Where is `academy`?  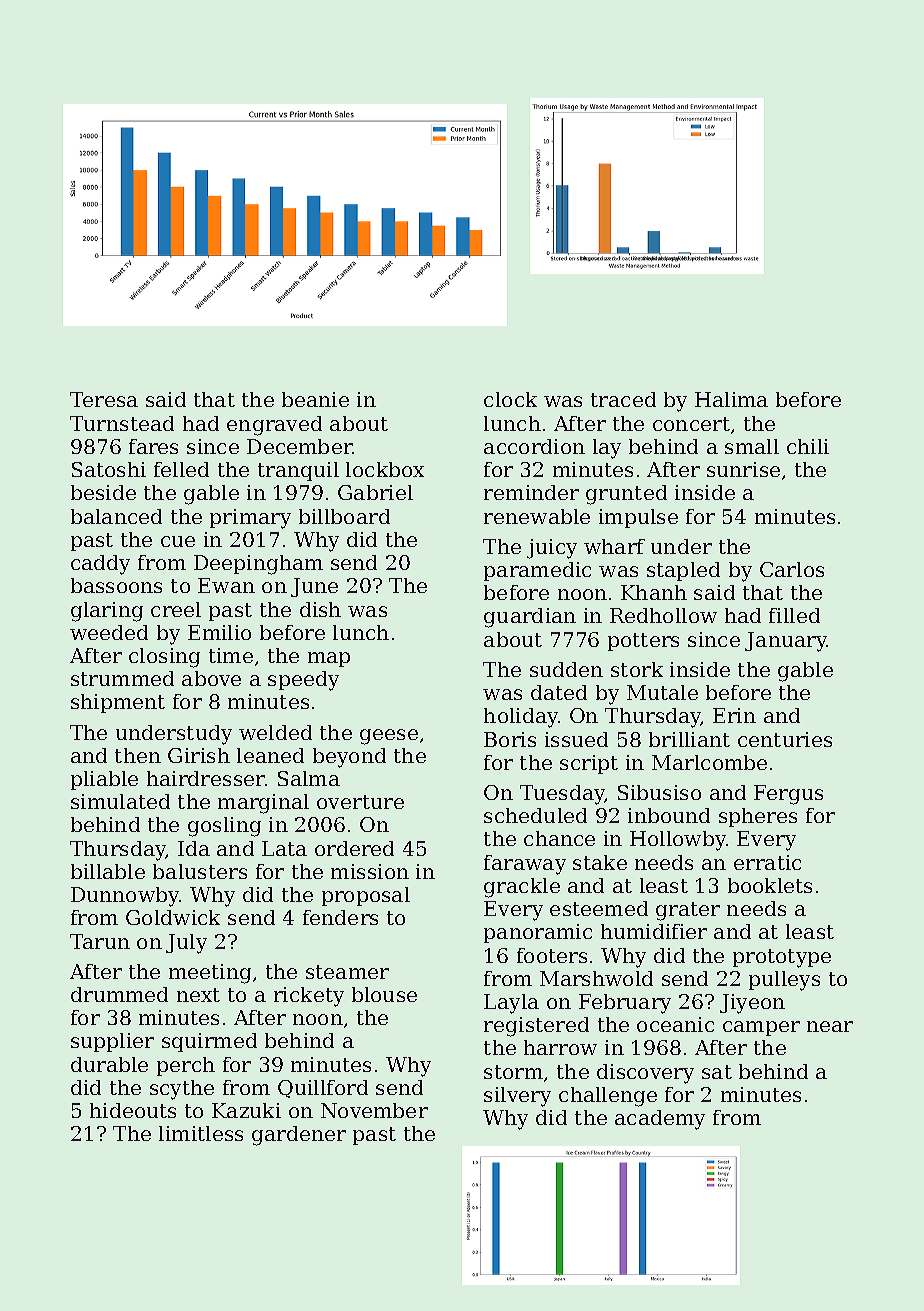 academy is located at coordinates (660, 1120).
